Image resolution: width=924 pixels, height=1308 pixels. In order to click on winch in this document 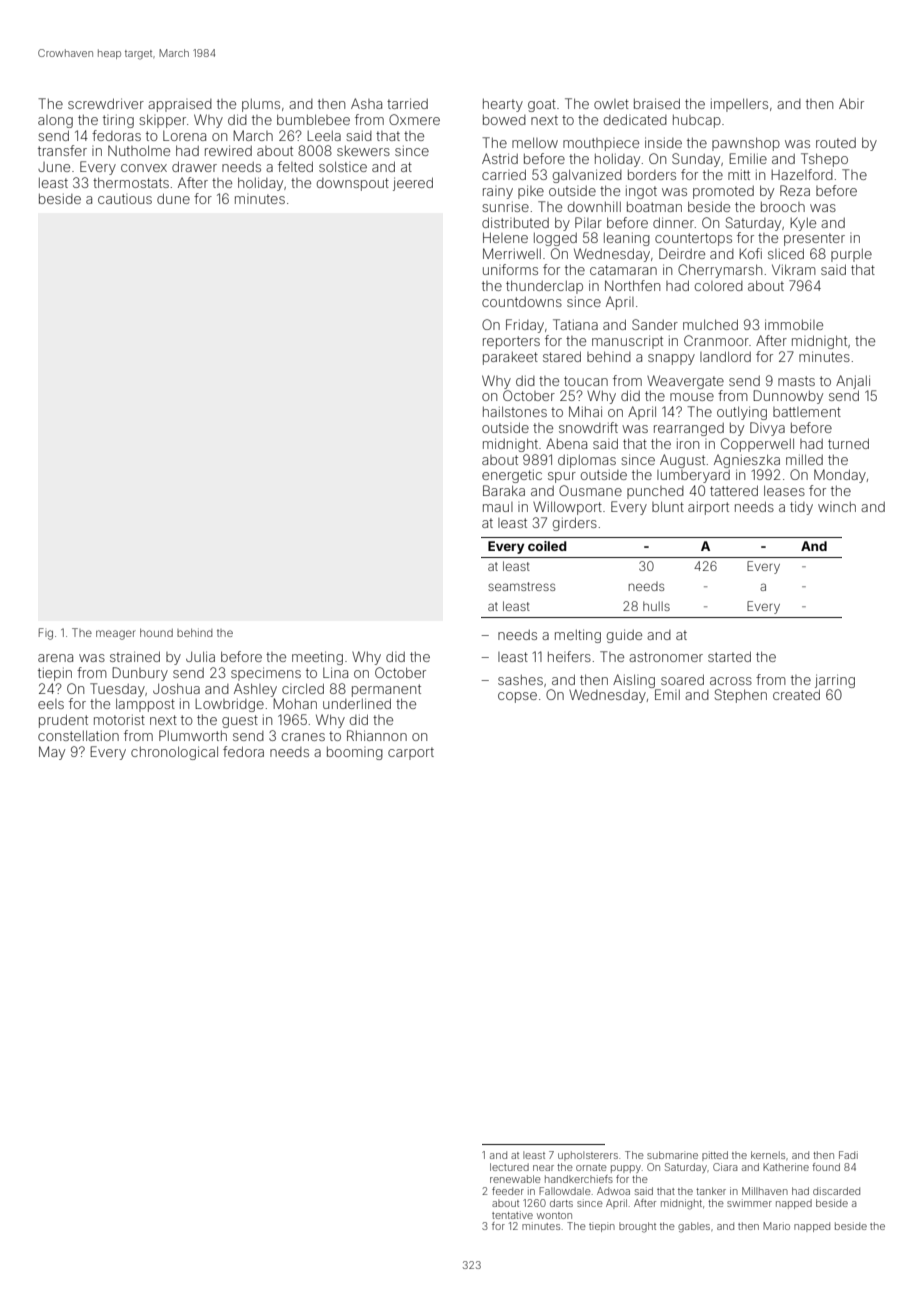, I will do `click(837, 507)`.
